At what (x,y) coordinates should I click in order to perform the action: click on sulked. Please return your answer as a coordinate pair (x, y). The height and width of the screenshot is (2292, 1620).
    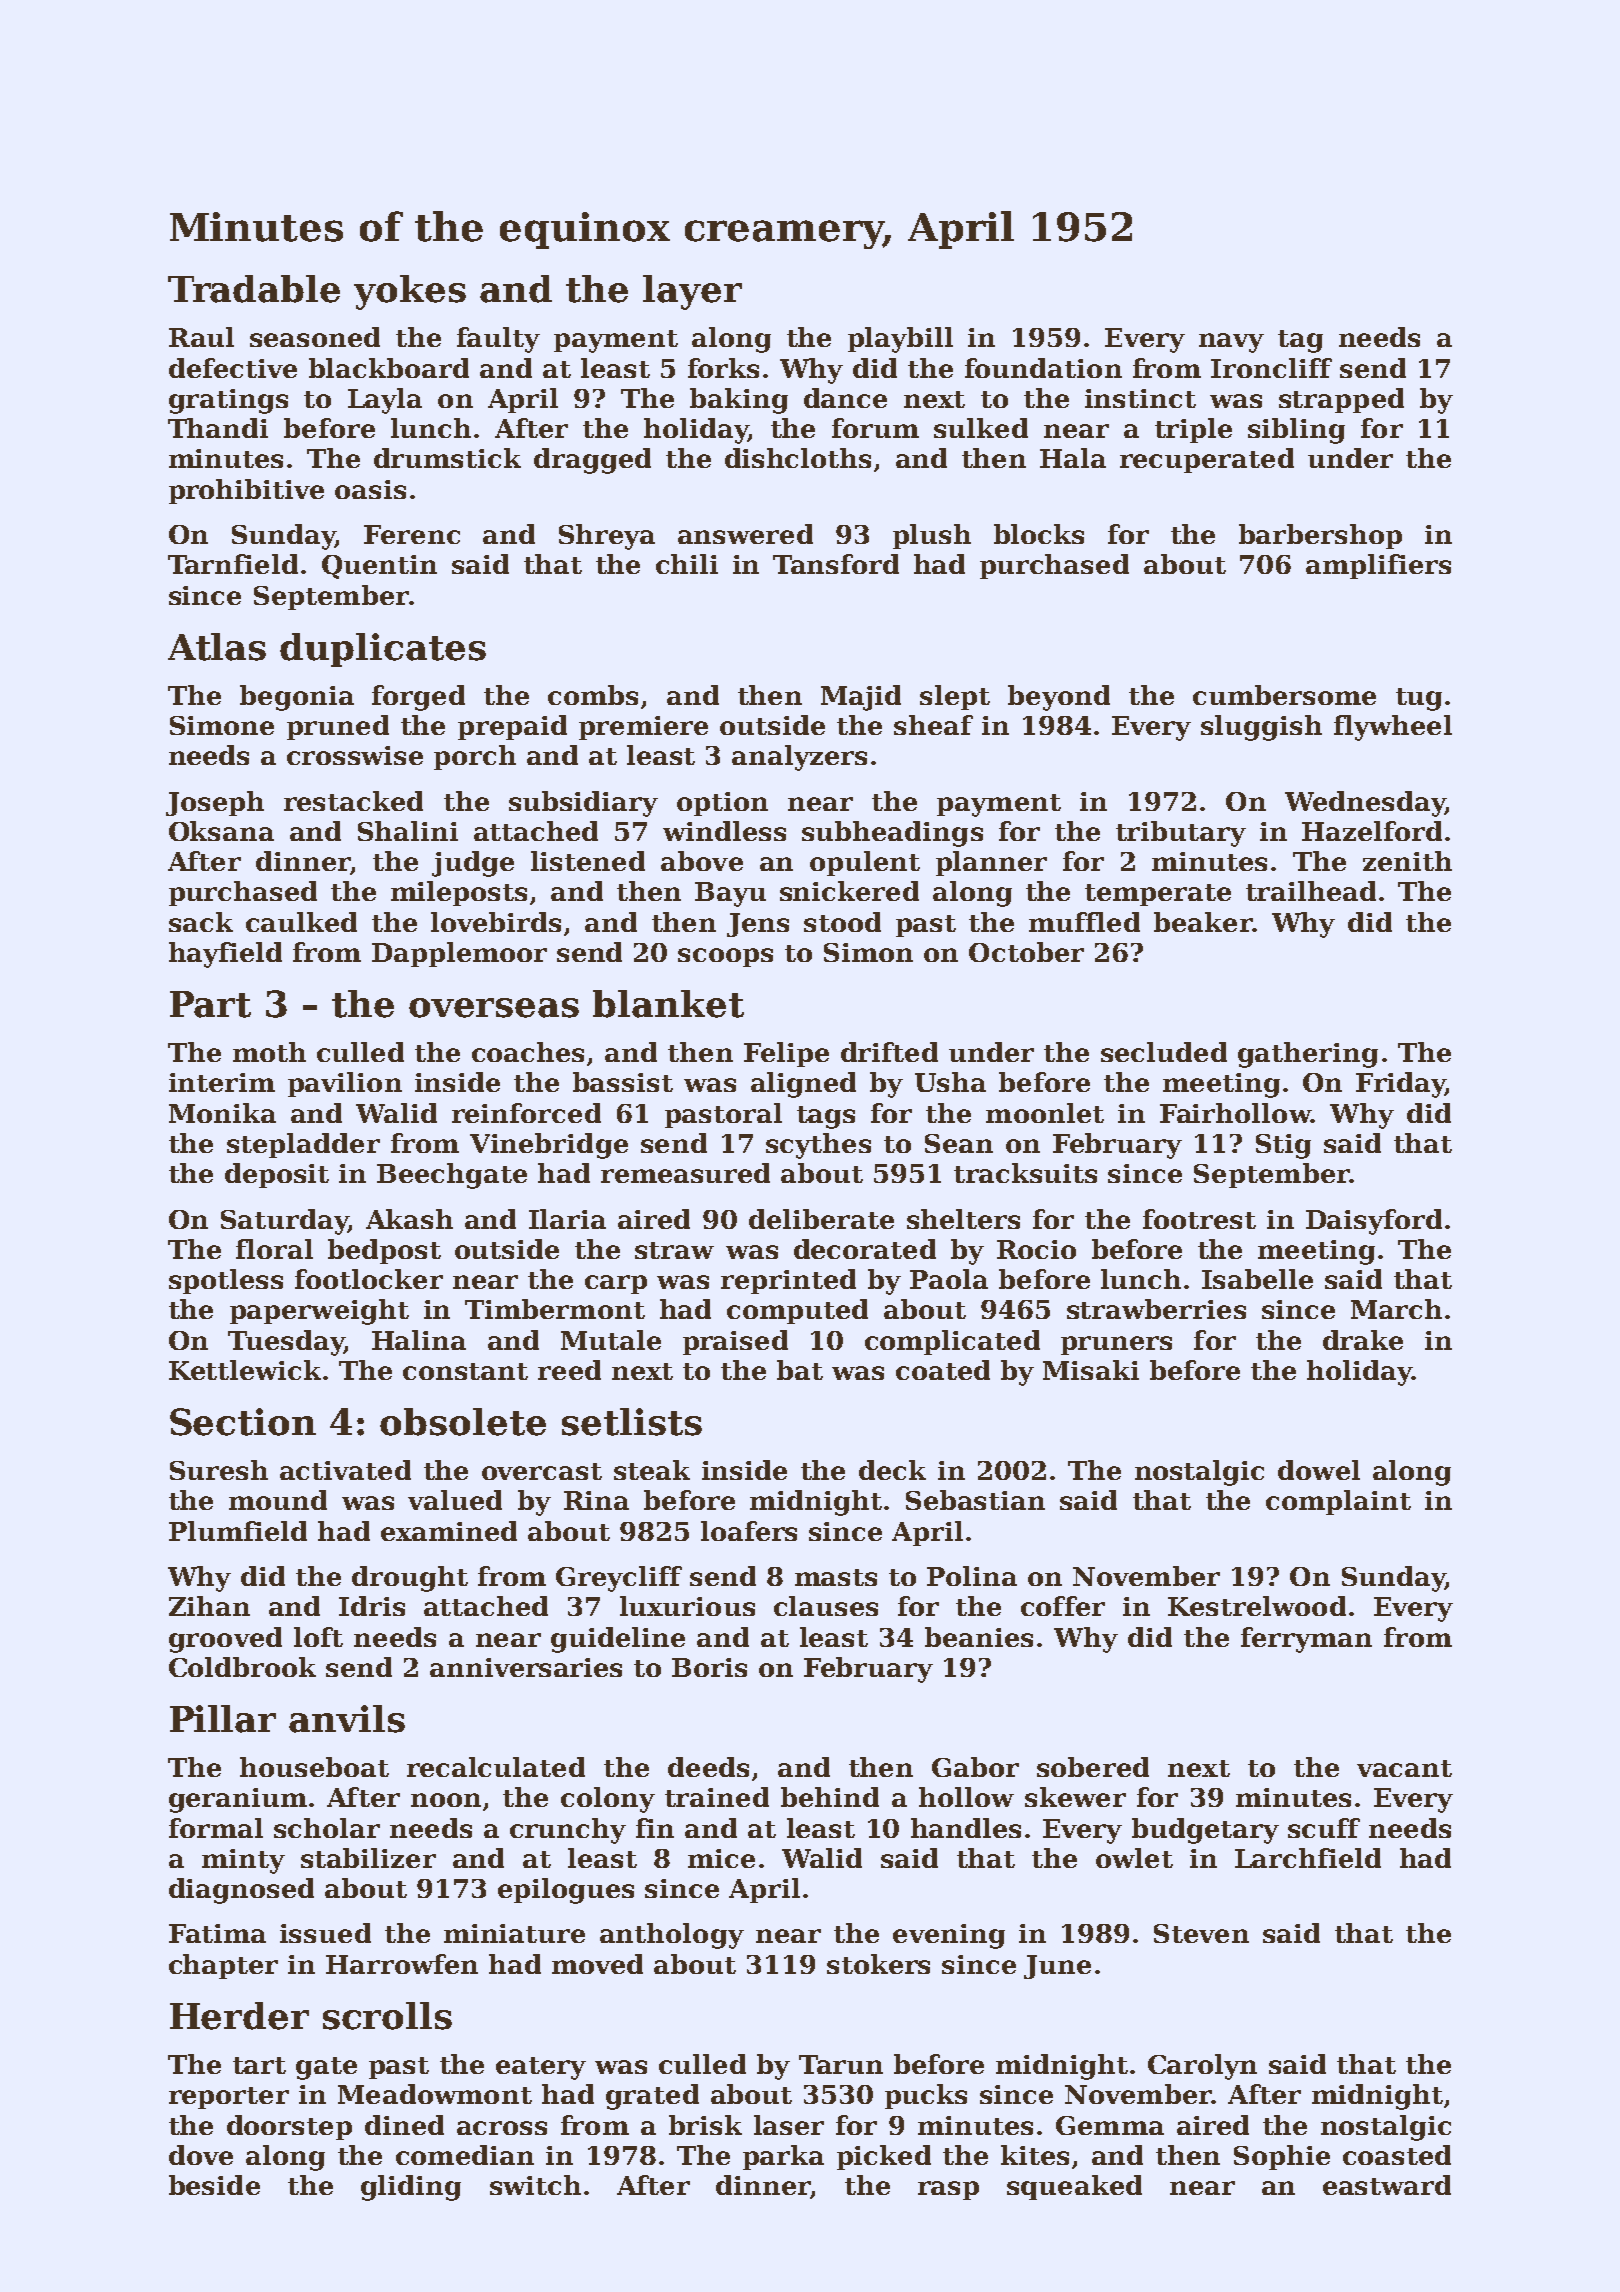
    Looking at the image, I should click on (981, 428).
